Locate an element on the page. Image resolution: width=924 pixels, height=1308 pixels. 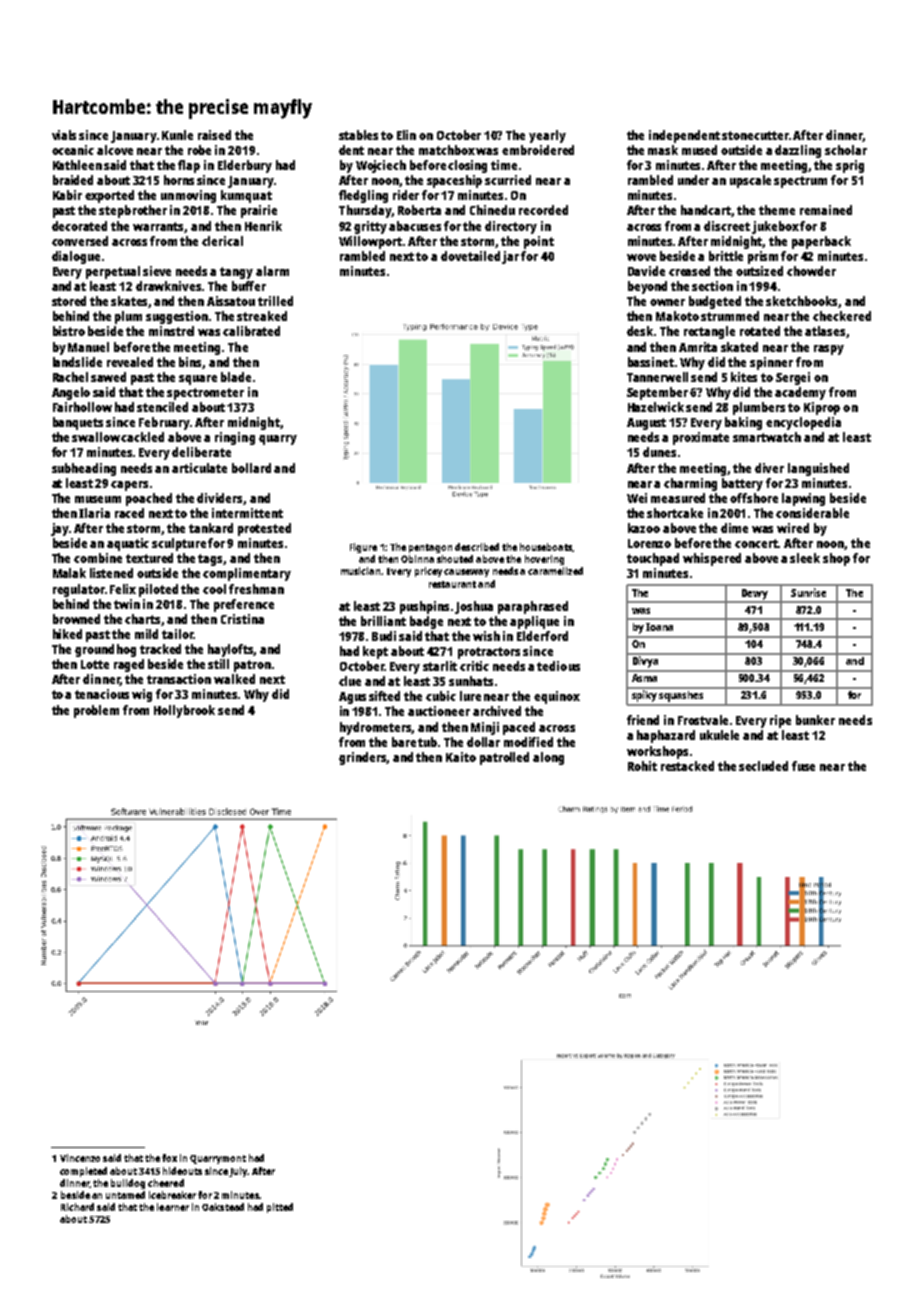
bare is located at coordinates (404, 742).
